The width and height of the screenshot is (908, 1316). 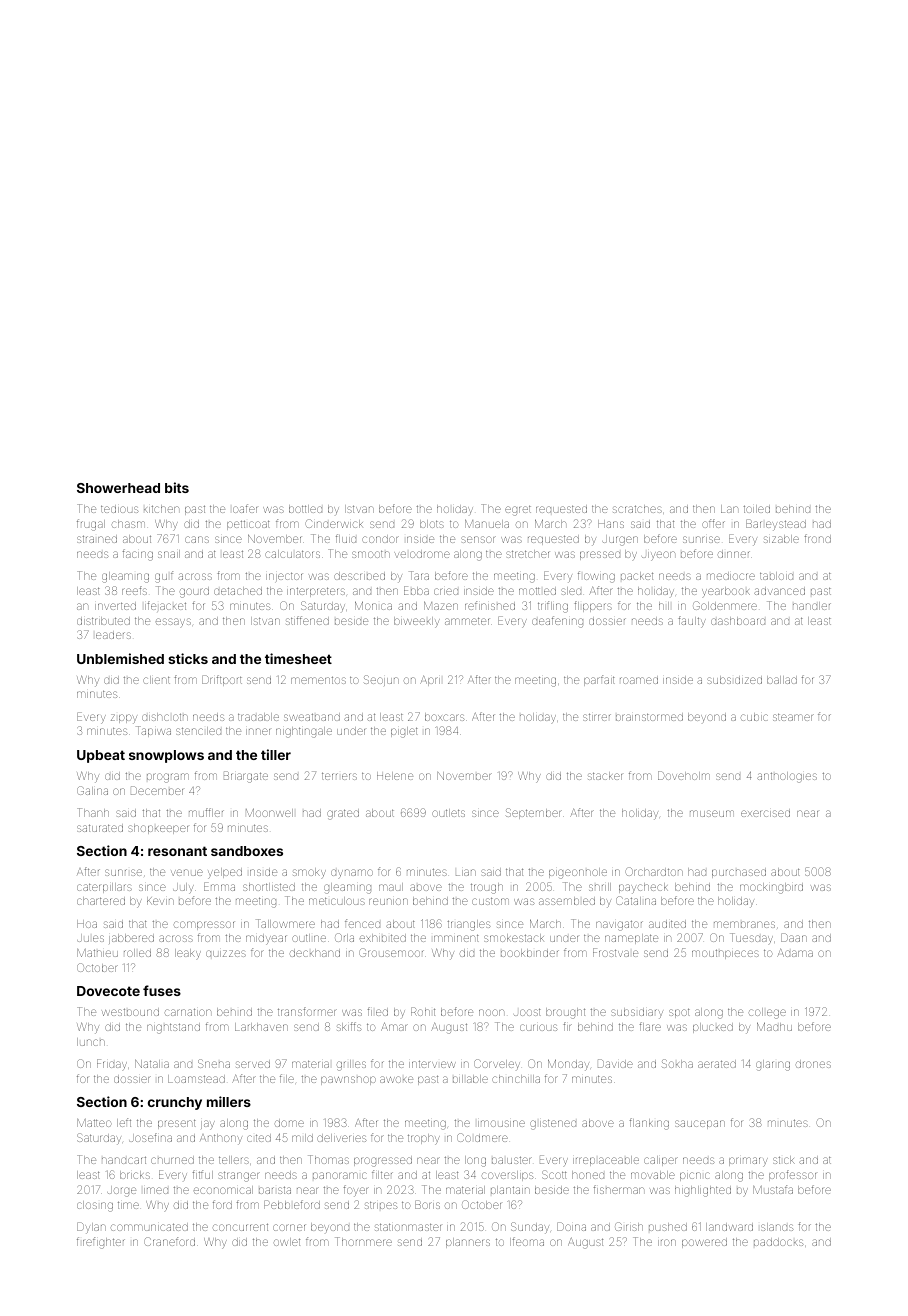 I want to click on membranes, so click(x=744, y=924).
